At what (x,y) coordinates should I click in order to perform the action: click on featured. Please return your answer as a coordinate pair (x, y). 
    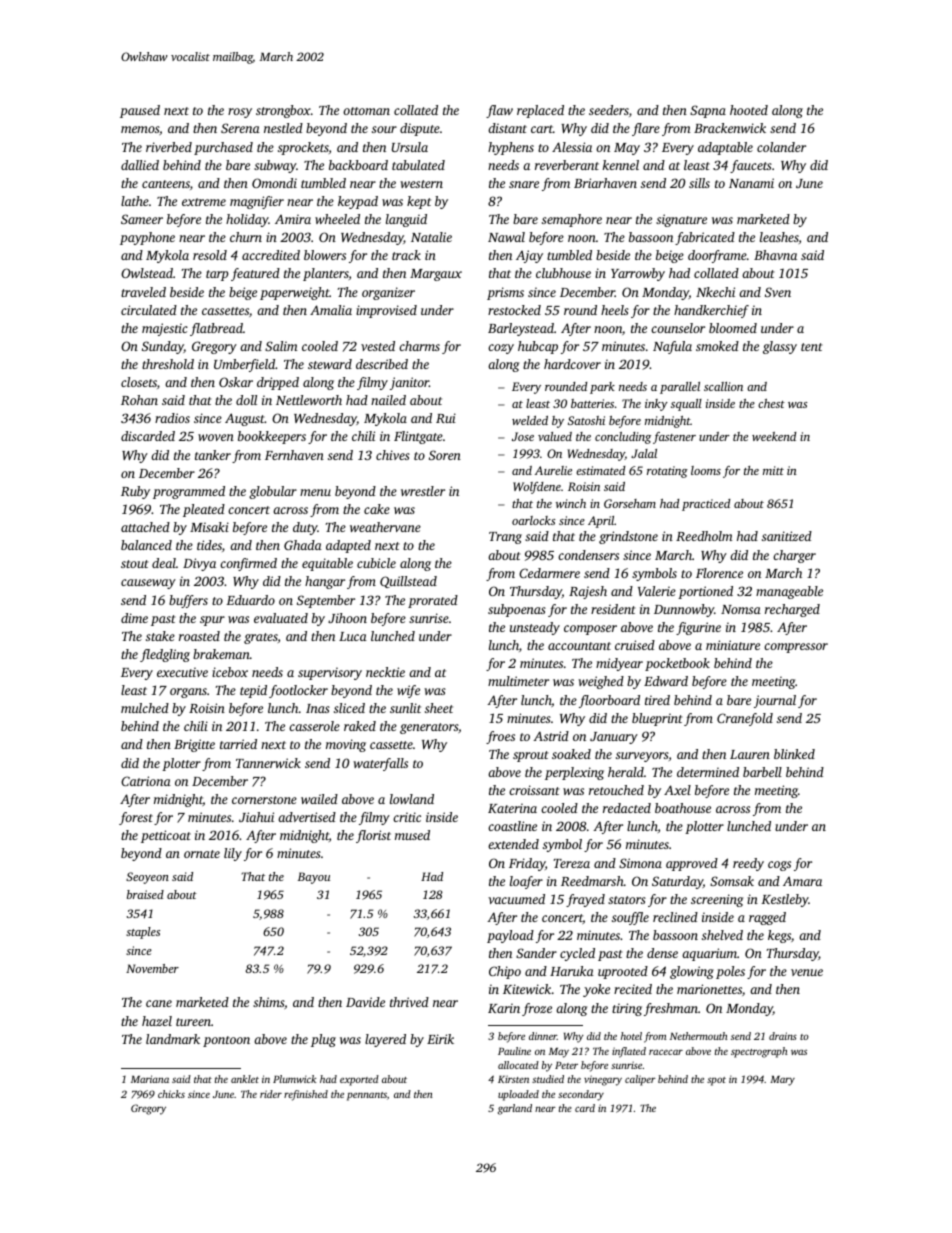
    Looking at the image, I should click on (255, 274).
